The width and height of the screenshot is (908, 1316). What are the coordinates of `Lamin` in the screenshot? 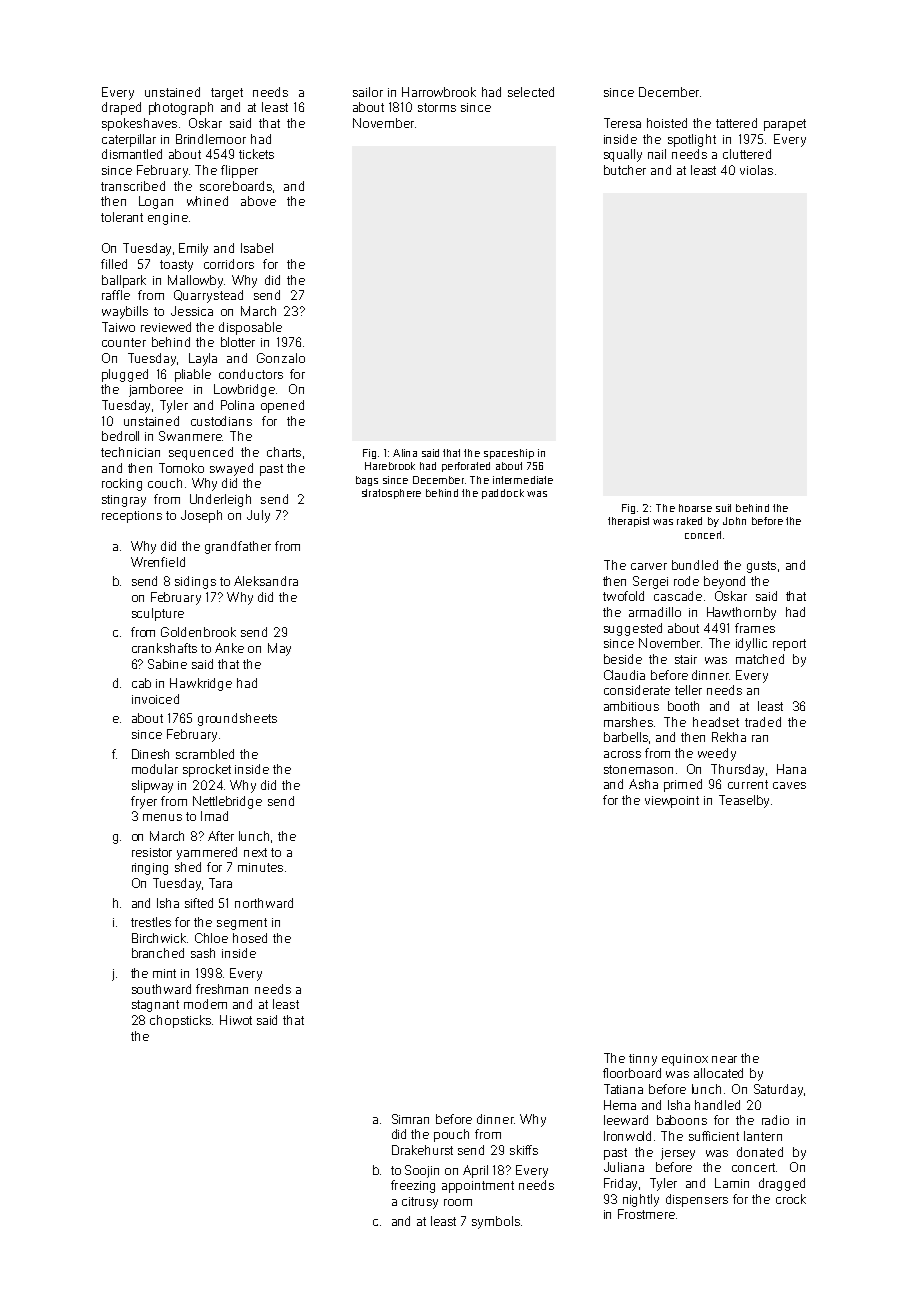 It's located at (732, 1183).
